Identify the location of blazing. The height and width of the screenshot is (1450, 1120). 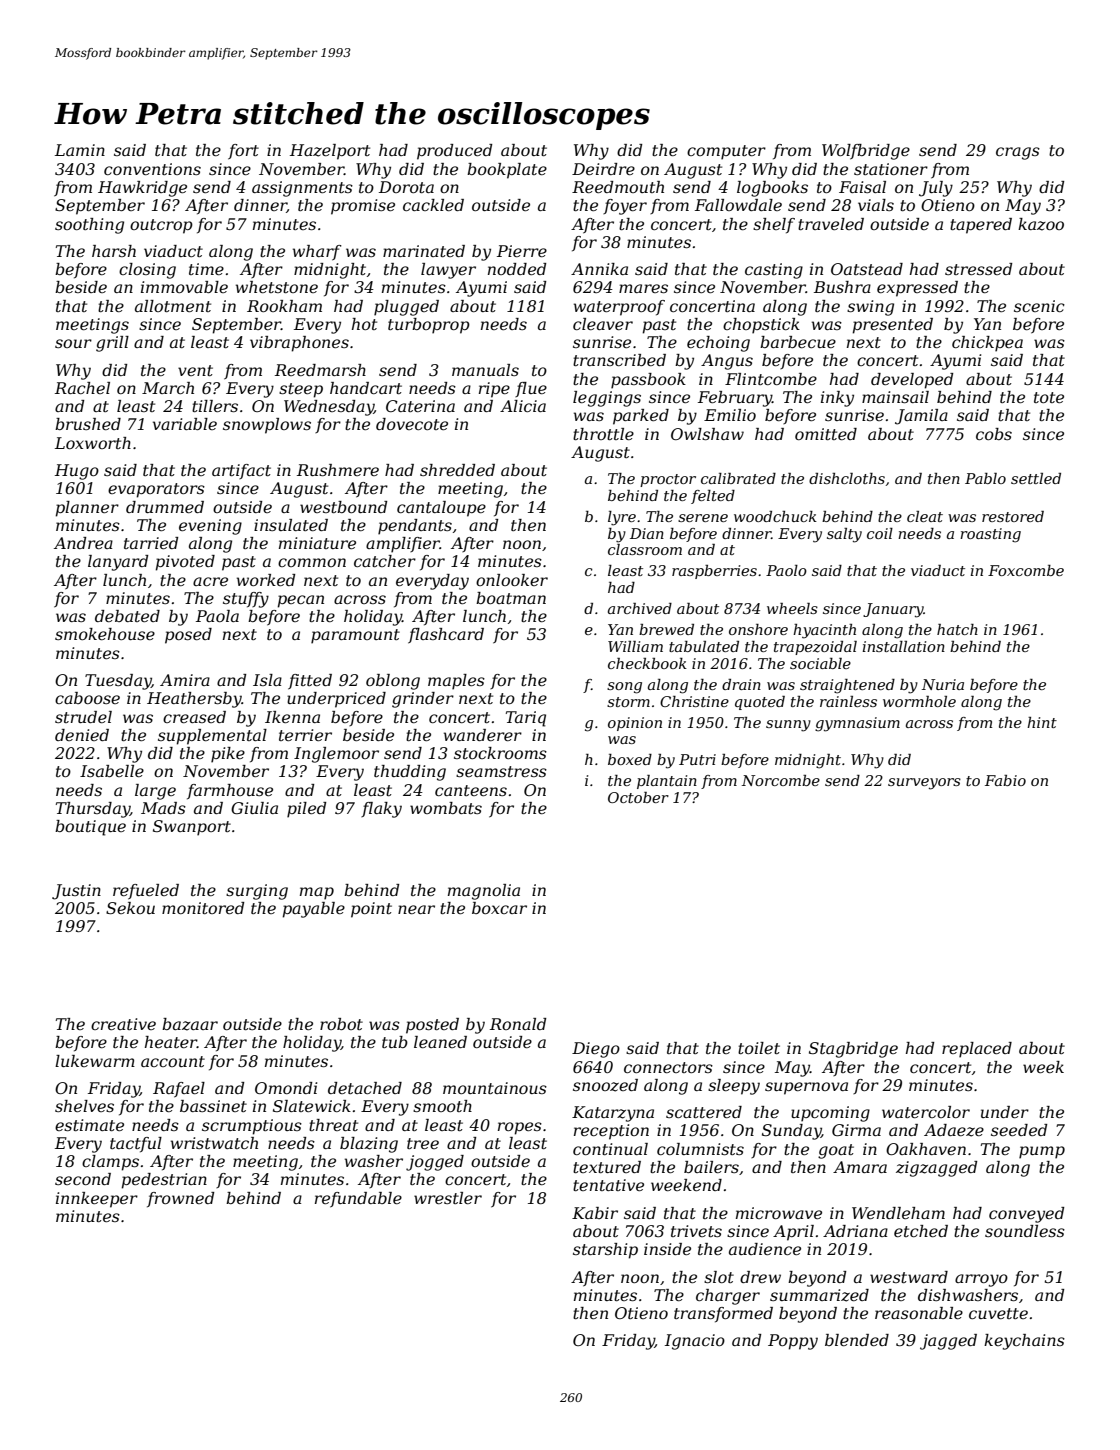
(369, 1145).
